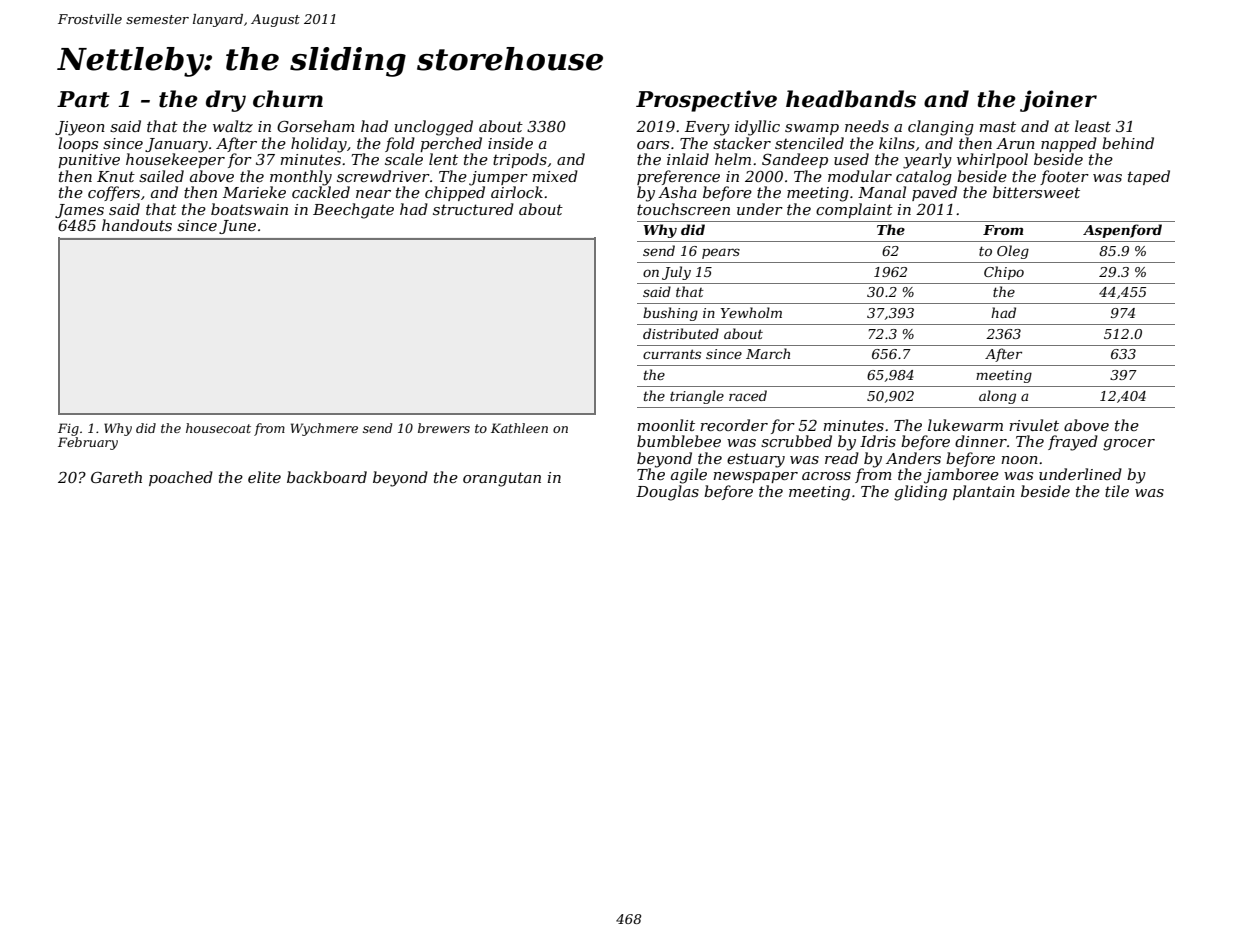  What do you see at coordinates (897, 143) in the screenshot?
I see `kilns` at bounding box center [897, 143].
